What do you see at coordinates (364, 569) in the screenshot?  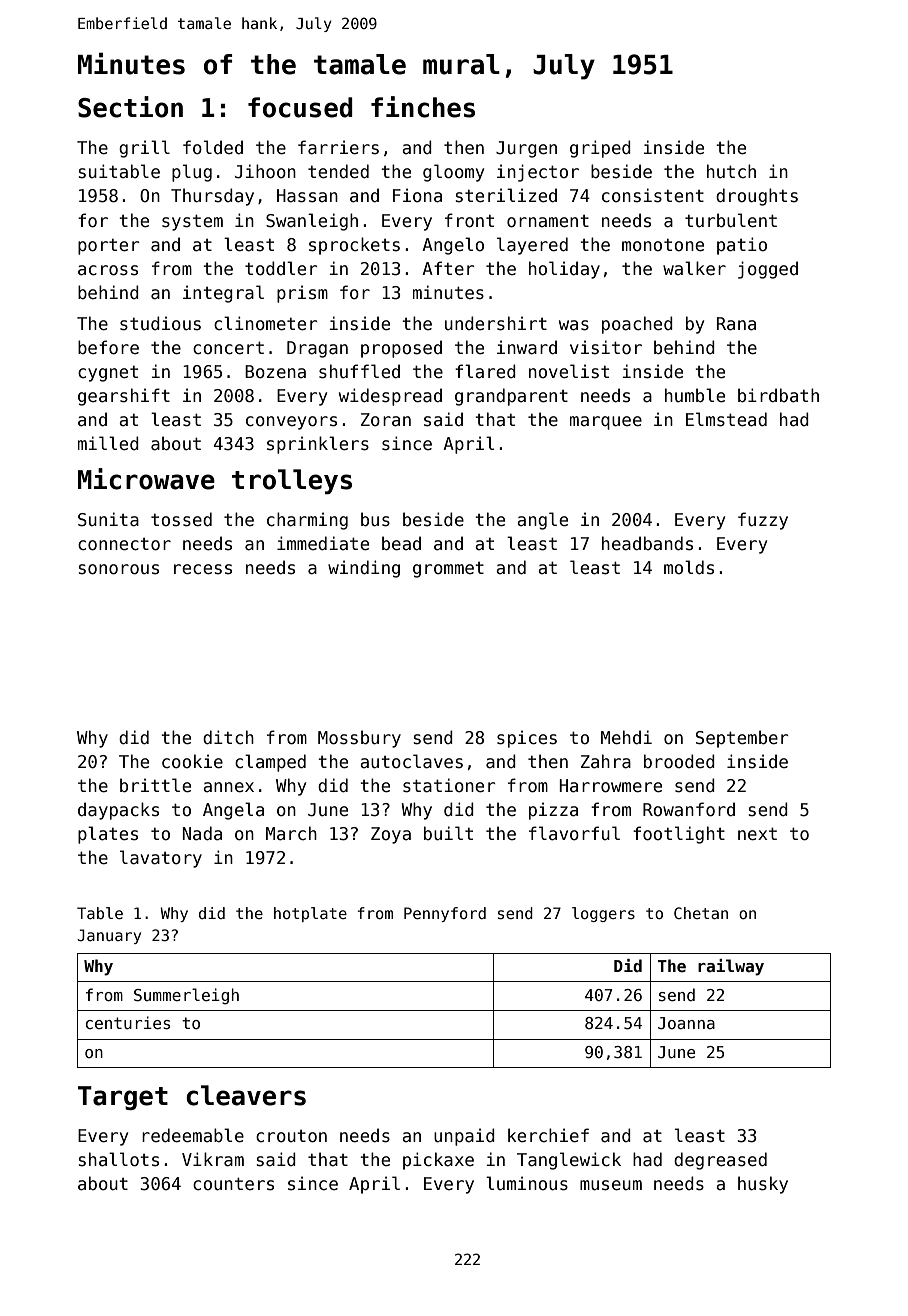 I see `winding` at bounding box center [364, 569].
